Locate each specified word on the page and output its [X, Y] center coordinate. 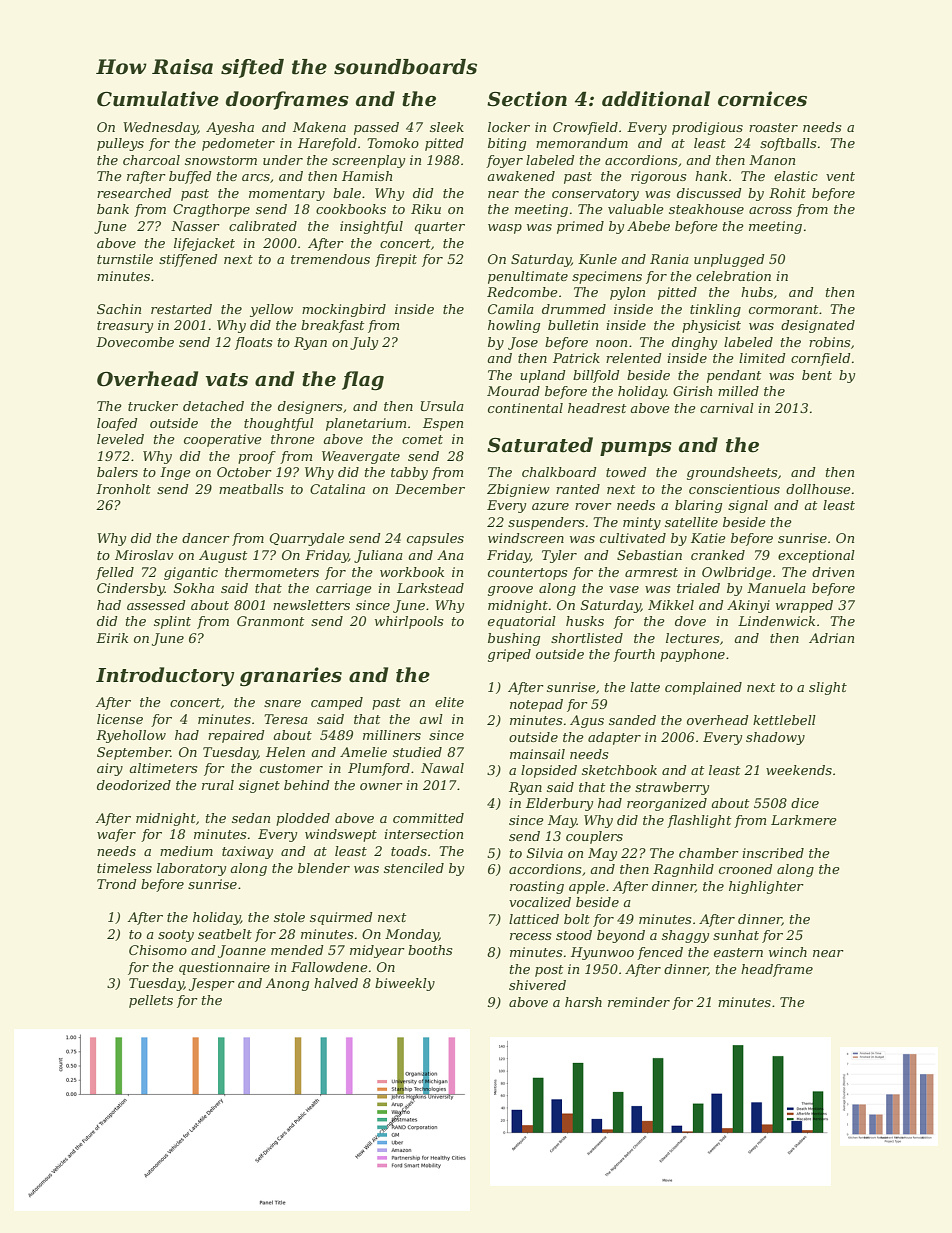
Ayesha [230, 128]
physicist [711, 326]
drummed [574, 309]
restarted [181, 309]
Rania [669, 259]
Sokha [194, 588]
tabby [409, 473]
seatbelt [225, 934]
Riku [426, 209]
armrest [651, 572]
